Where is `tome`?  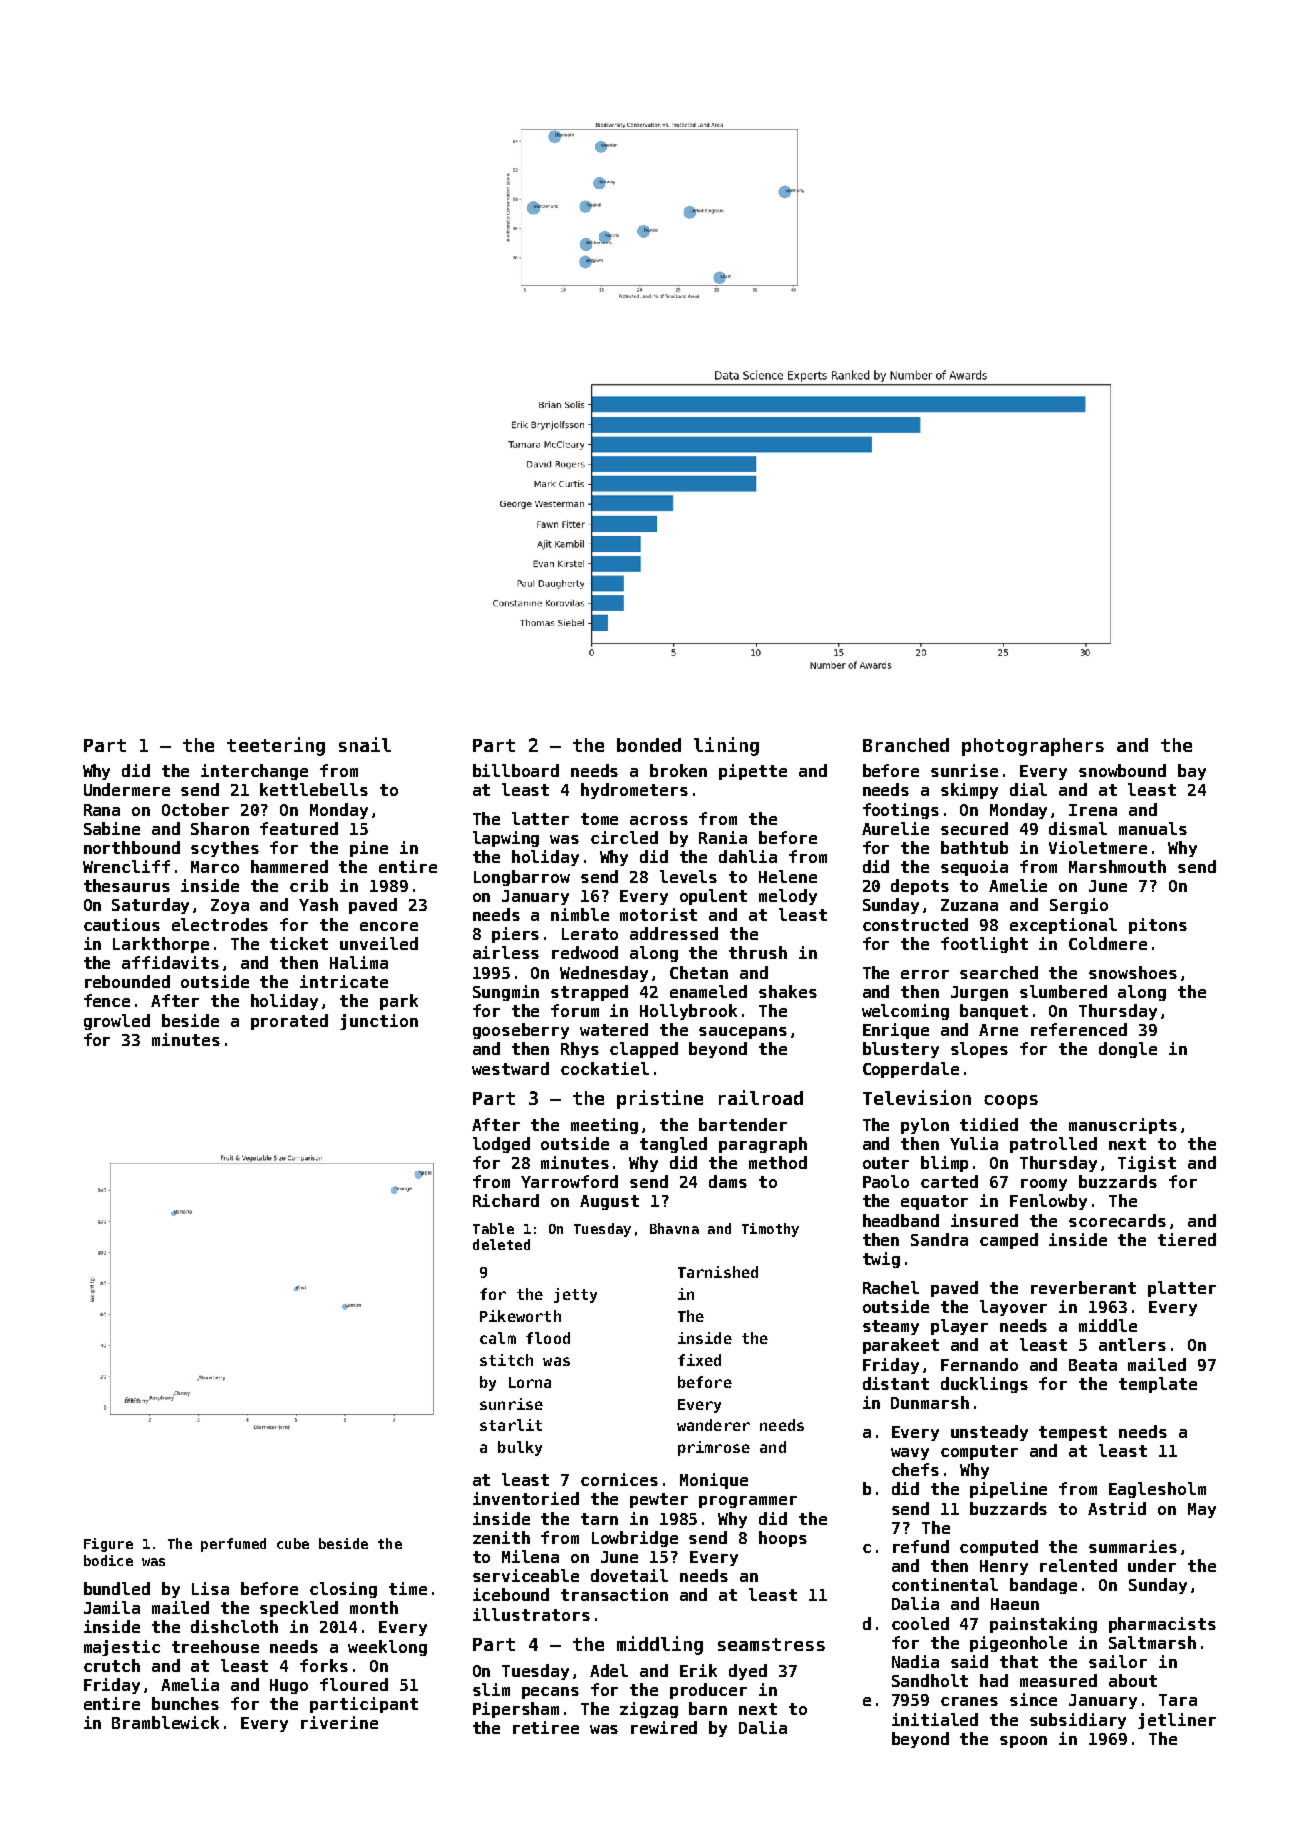
tome is located at coordinates (599, 819).
